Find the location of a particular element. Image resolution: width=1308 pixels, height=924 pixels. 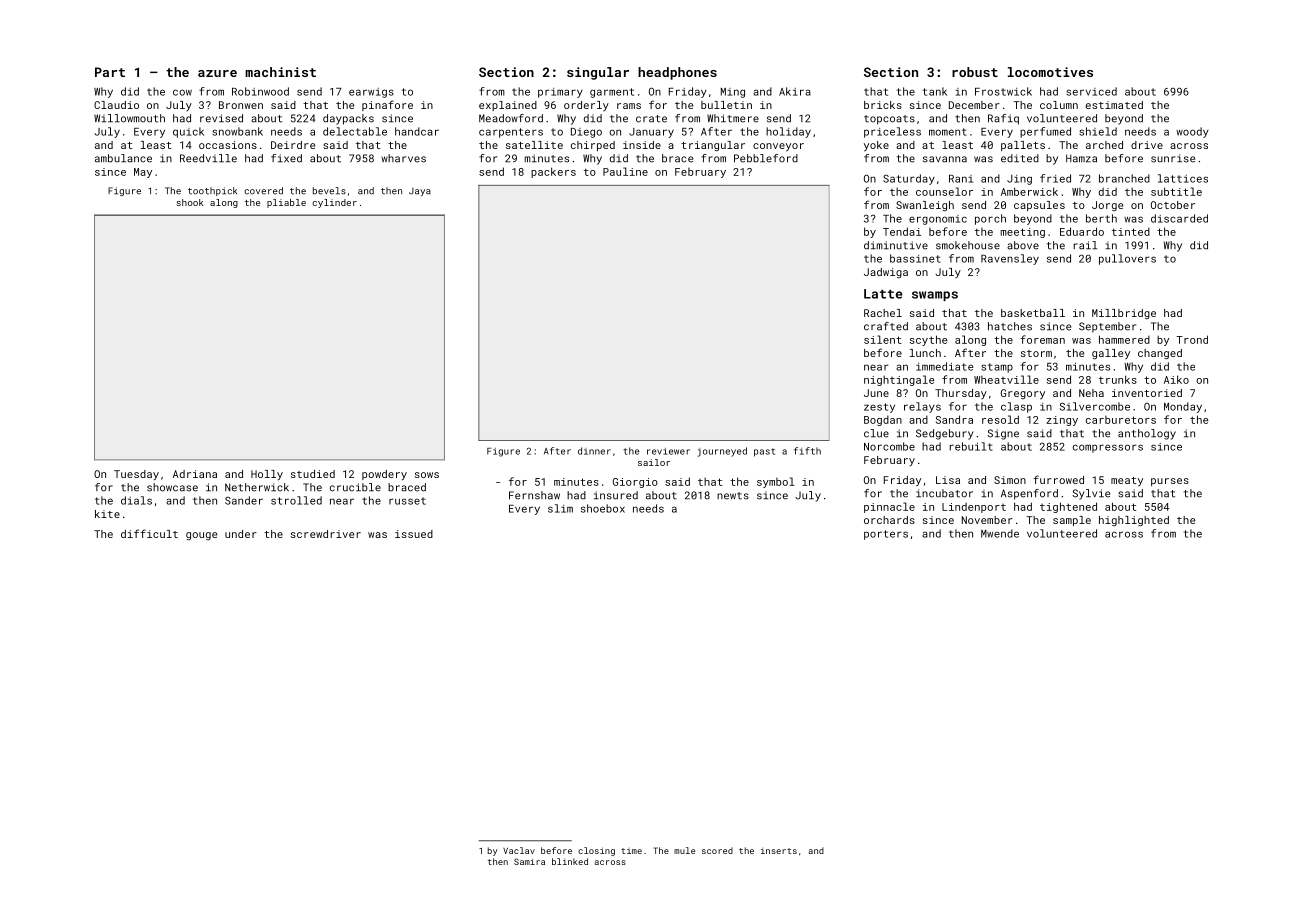

past is located at coordinates (764, 452).
